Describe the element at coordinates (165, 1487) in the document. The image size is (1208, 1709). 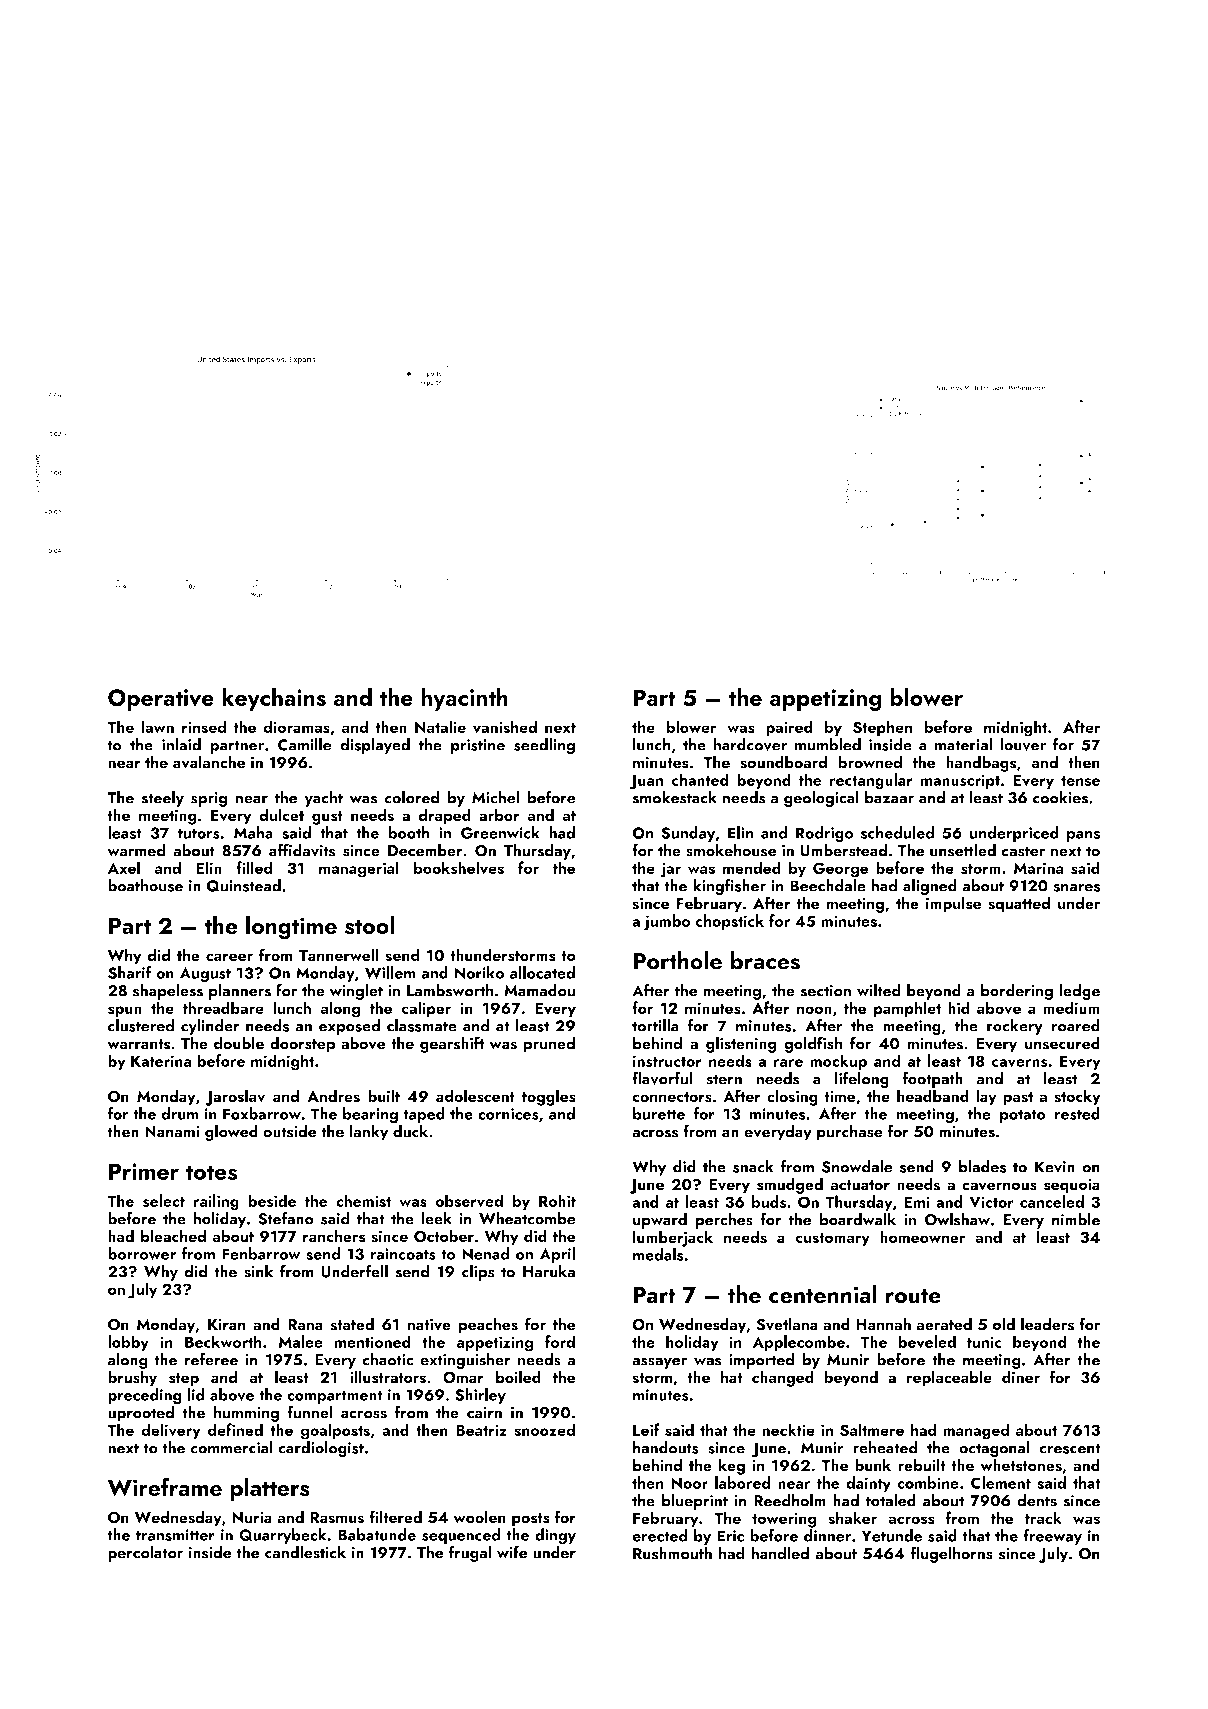
I see `Wireframe` at that location.
